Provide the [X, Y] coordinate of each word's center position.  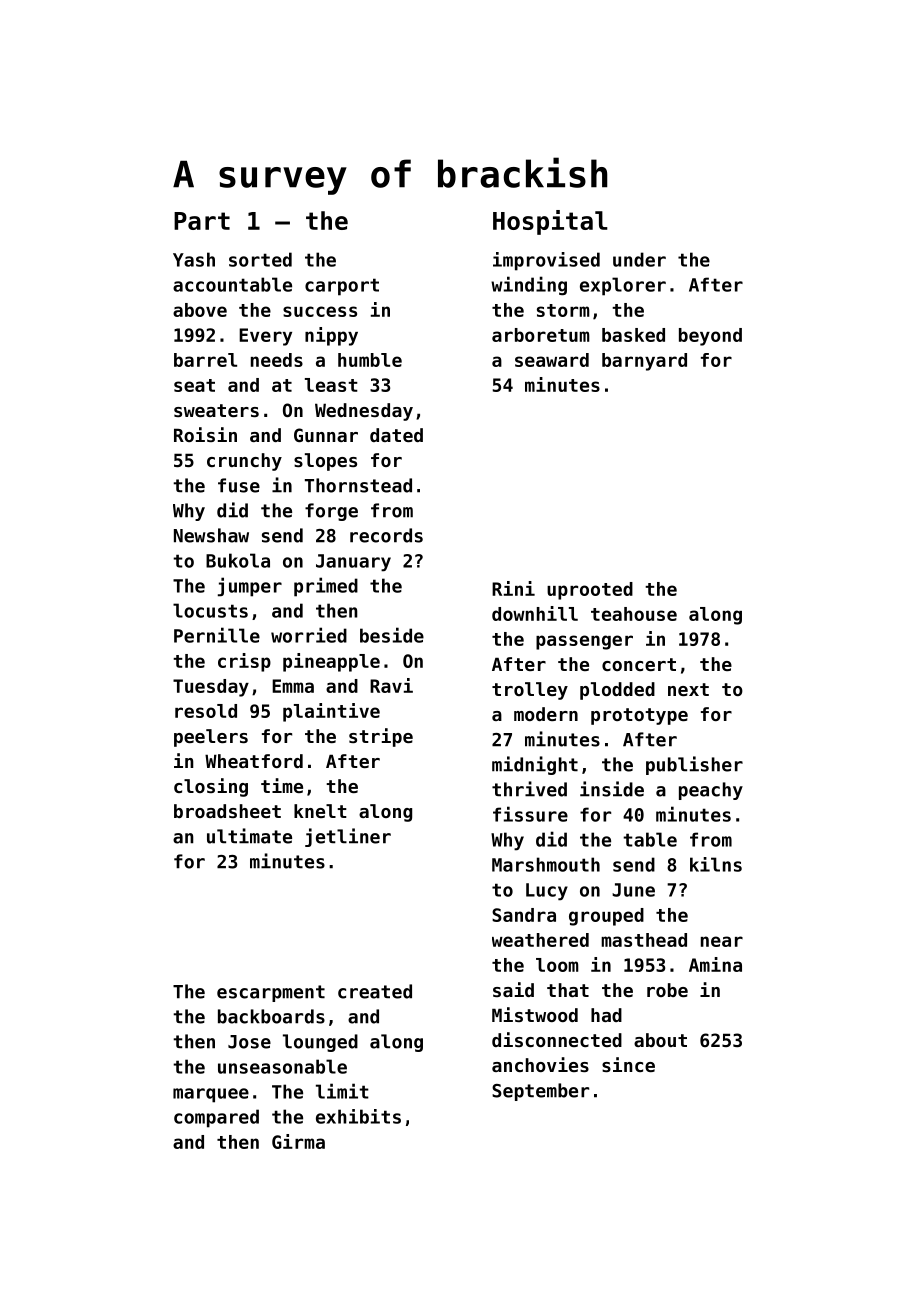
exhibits [358, 1116]
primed [326, 587]
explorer [623, 286]
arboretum [541, 335]
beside [392, 635]
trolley [530, 691]
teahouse [634, 614]
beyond [710, 337]
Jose [249, 1042]
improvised [546, 261]
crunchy [244, 462]
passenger [584, 642]
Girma [298, 1141]
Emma [293, 686]
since [628, 1064]
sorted [260, 259]
